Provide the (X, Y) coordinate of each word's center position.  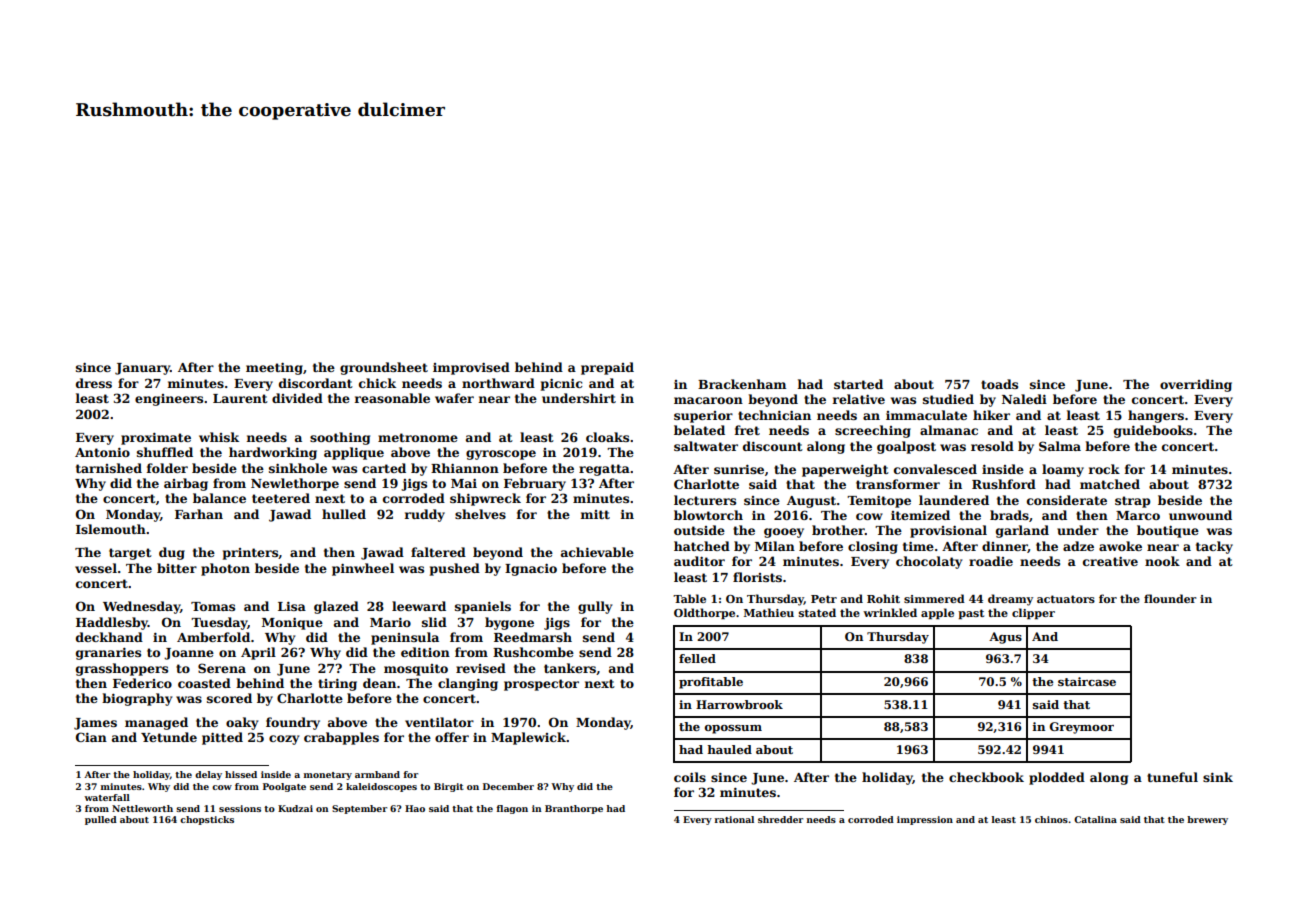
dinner (1005, 547)
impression (925, 820)
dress (94, 383)
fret (747, 430)
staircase (1087, 681)
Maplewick (528, 738)
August (811, 502)
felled (697, 658)
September (359, 809)
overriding (1196, 385)
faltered (438, 552)
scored (229, 698)
